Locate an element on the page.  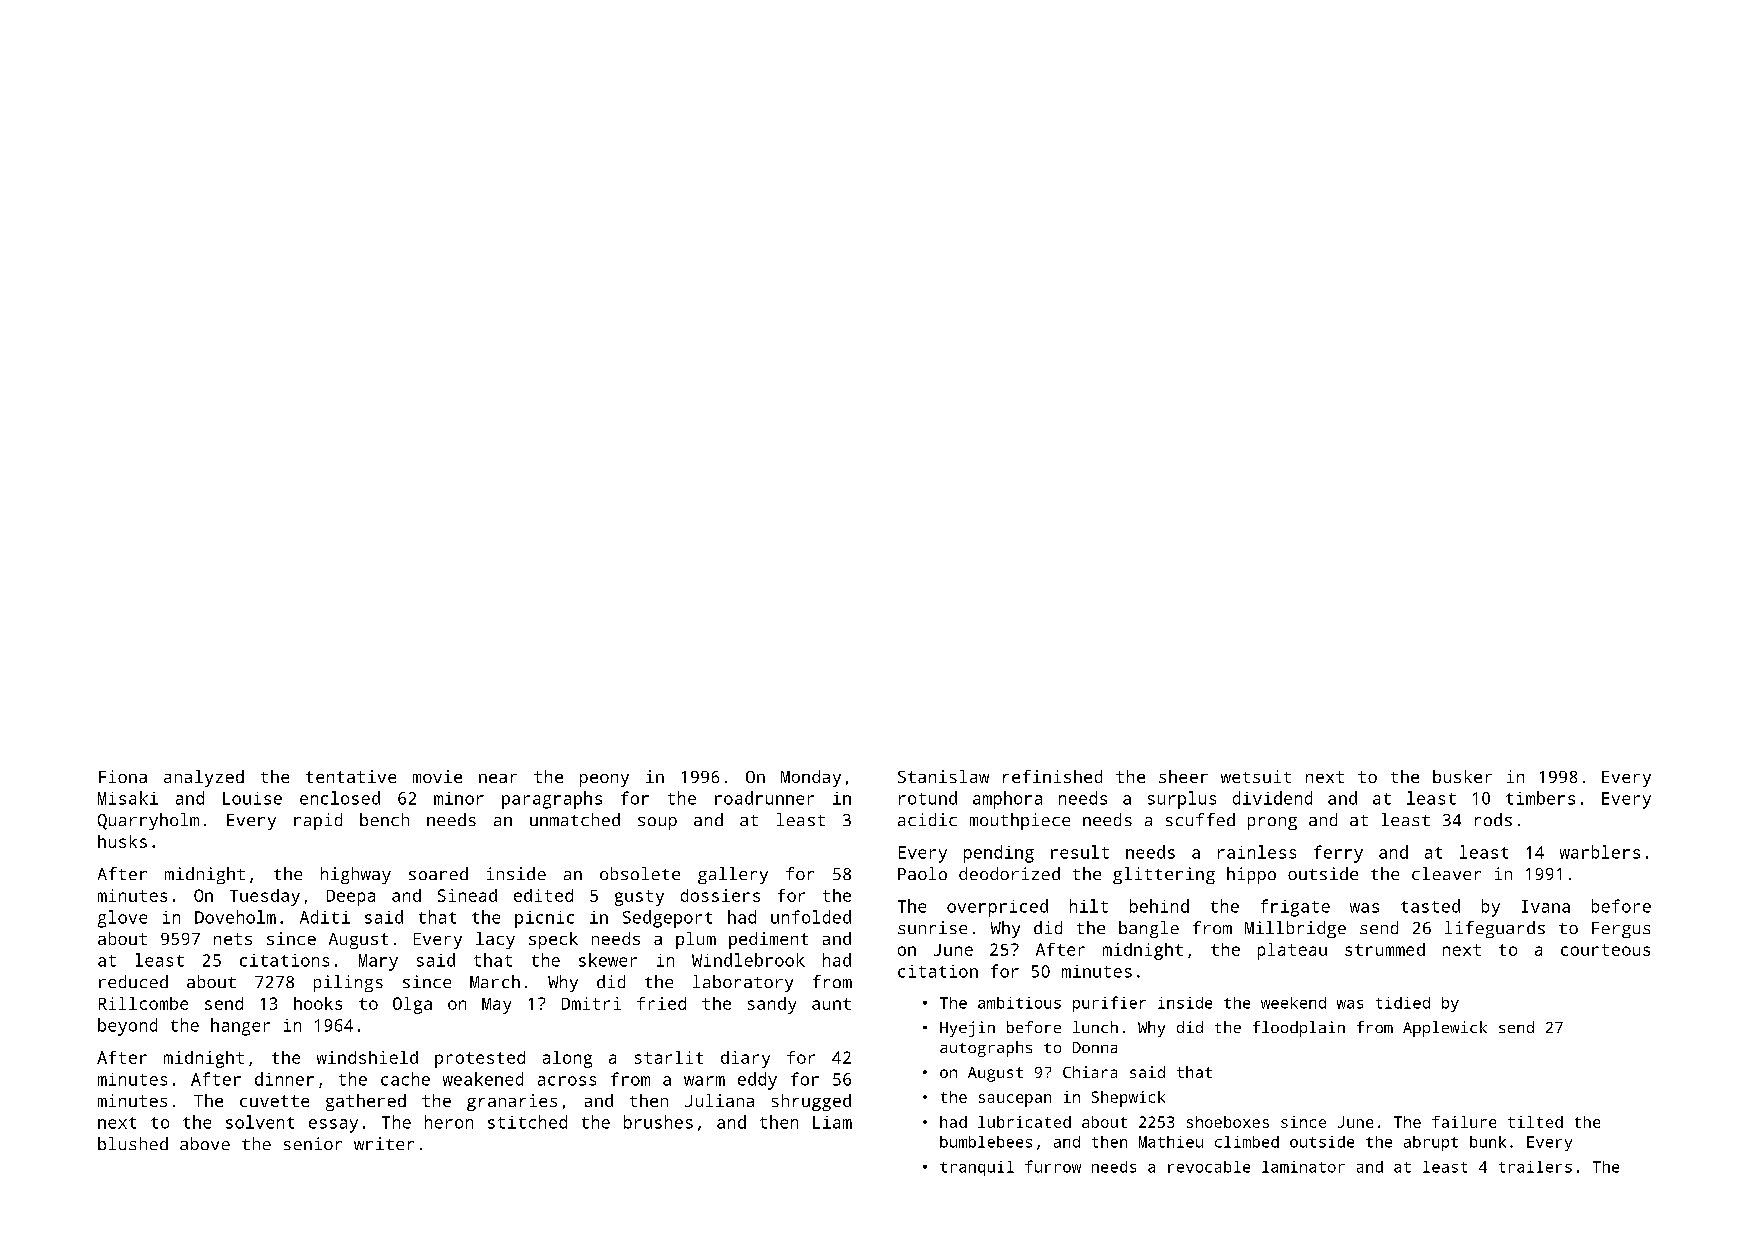
unfolded is located at coordinates (811, 917).
